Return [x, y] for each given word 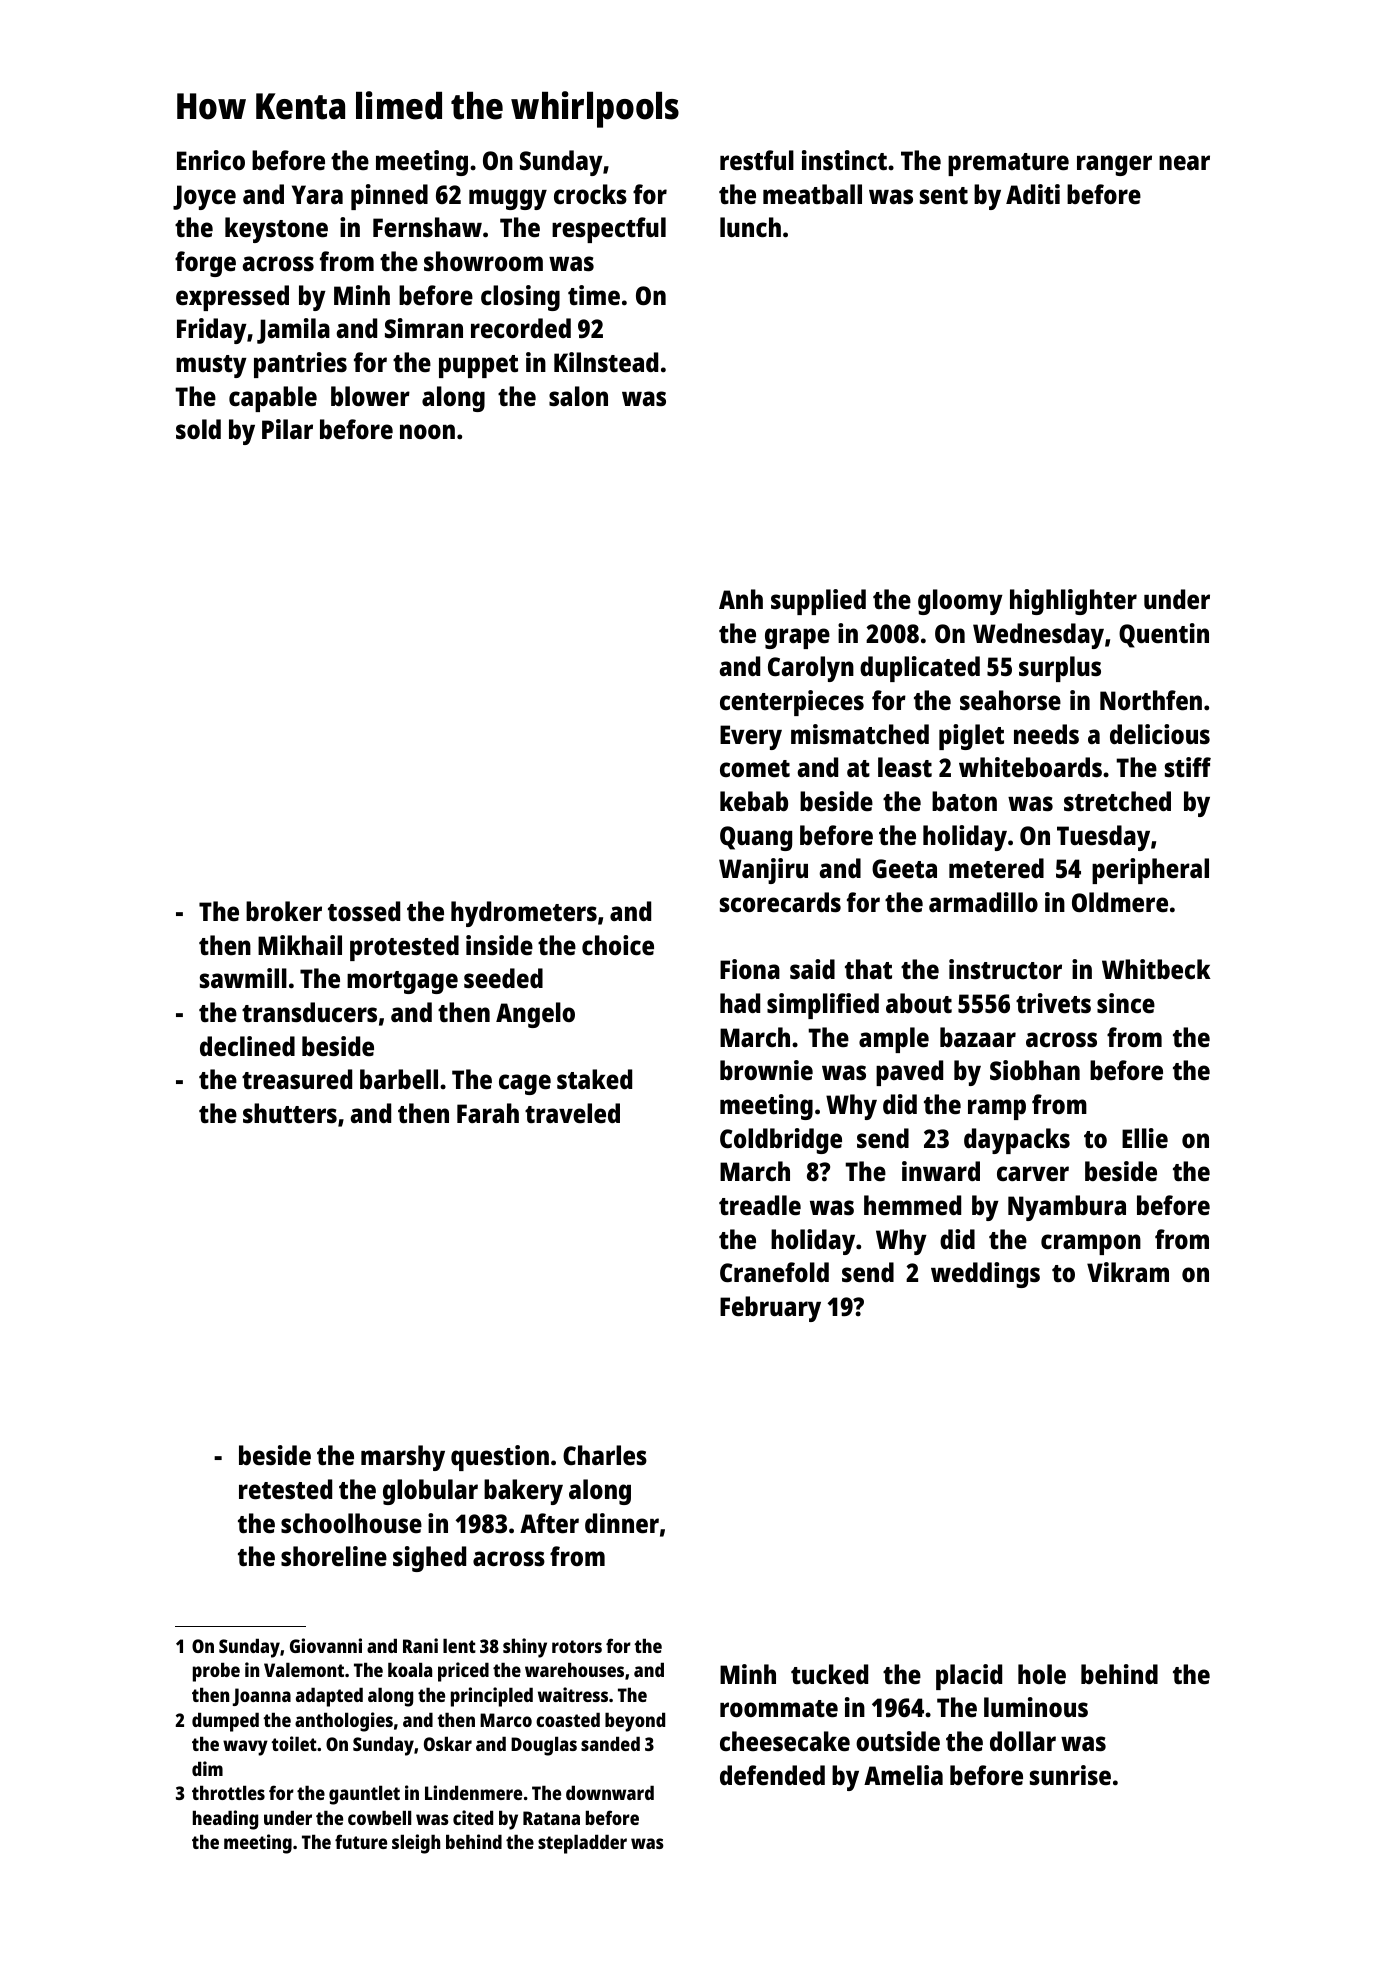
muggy [508, 199]
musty [211, 366]
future [361, 1841]
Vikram [1128, 1272]
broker [284, 911]
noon [427, 431]
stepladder [582, 1844]
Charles [605, 1455]
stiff [1188, 767]
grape [797, 638]
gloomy [960, 602]
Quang [756, 838]
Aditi [1033, 194]
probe [216, 1672]
